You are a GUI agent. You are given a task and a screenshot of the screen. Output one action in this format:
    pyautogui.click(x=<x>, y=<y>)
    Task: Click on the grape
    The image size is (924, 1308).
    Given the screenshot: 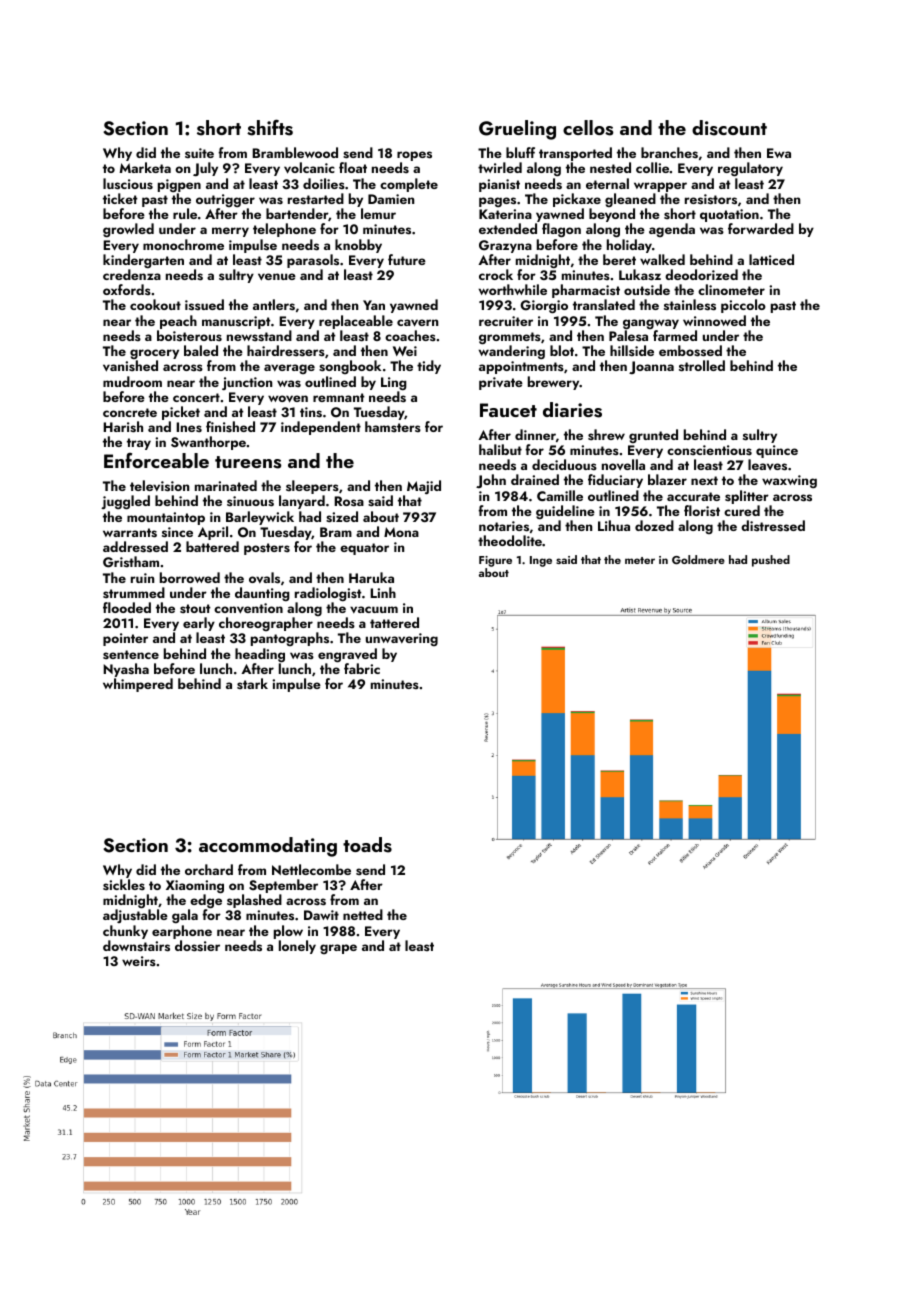 What is the action you would take?
    pyautogui.click(x=338, y=949)
